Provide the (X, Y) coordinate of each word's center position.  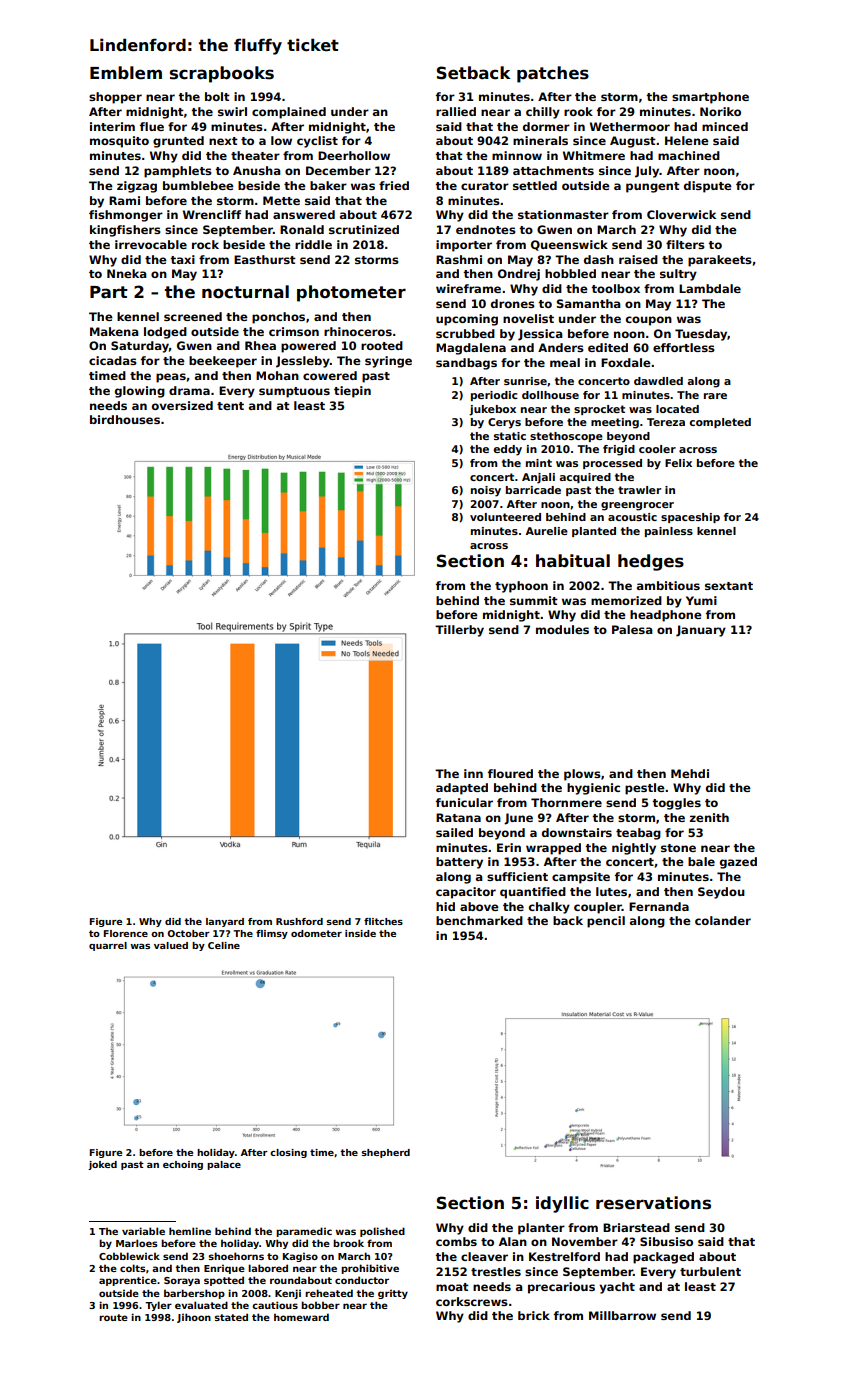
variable (143, 1231)
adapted (462, 789)
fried (394, 185)
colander (723, 920)
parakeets (720, 261)
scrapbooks (222, 74)
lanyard (225, 922)
